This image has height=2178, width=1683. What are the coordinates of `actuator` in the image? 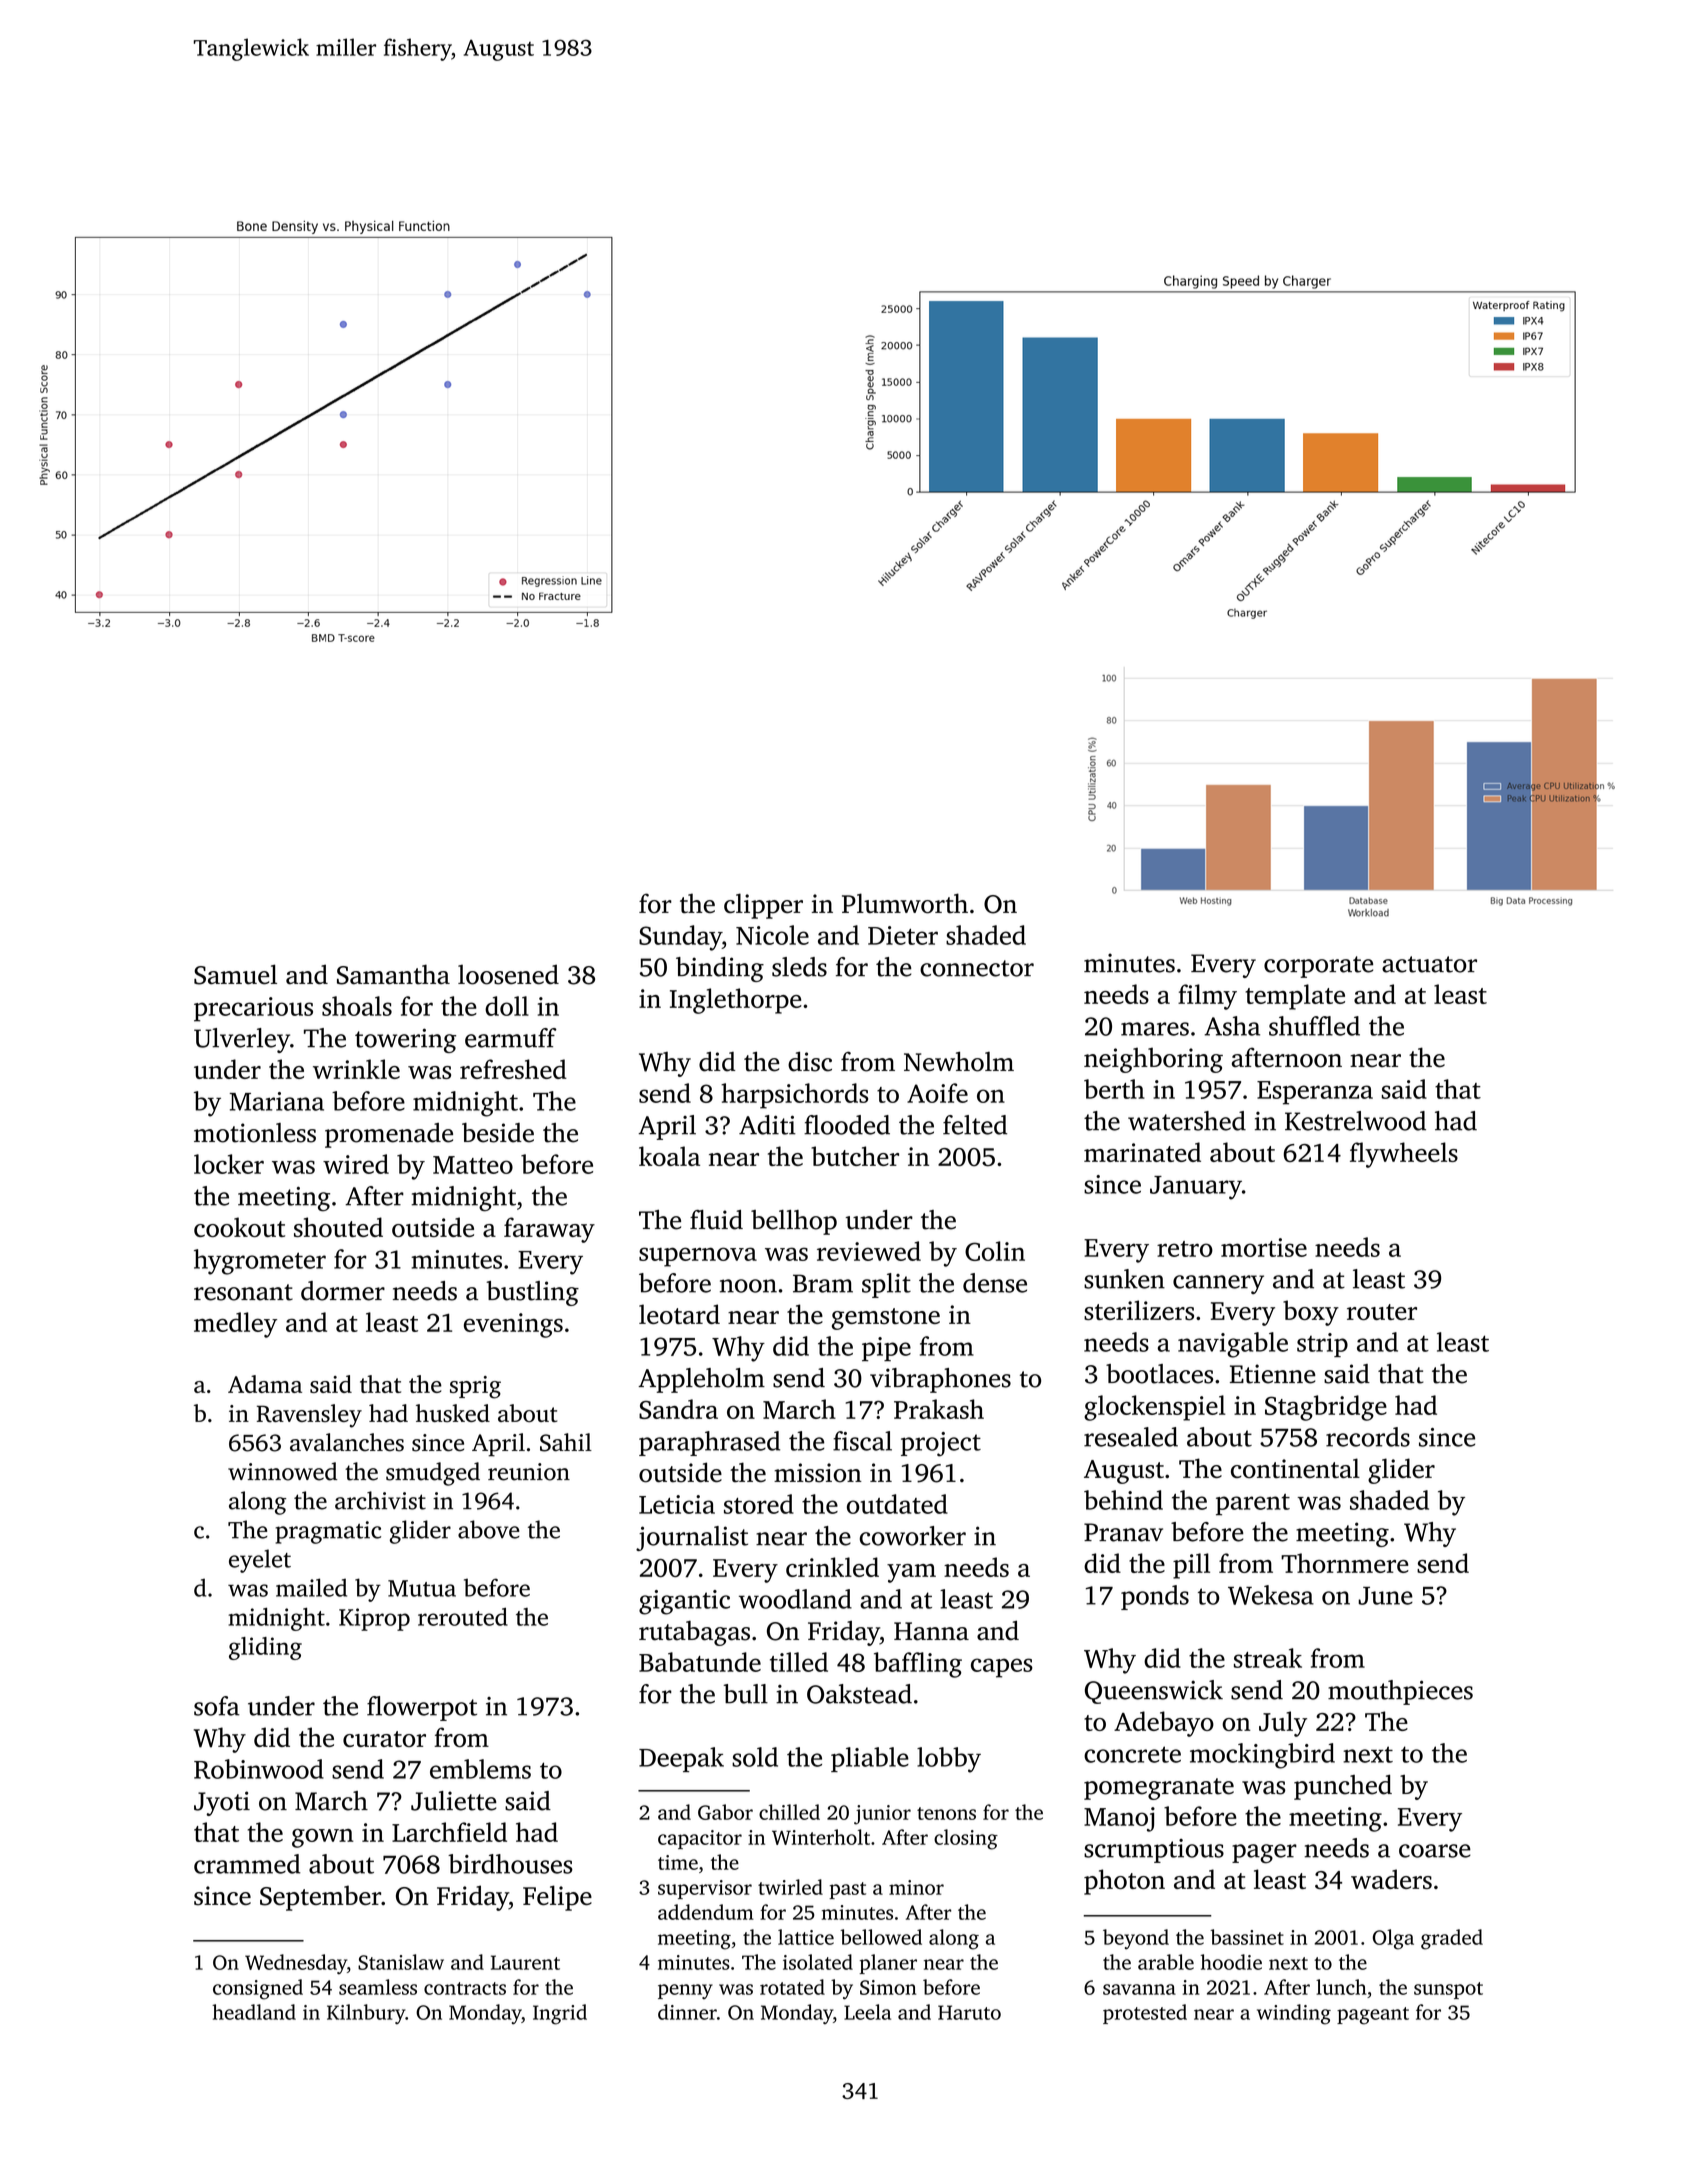 It's located at (1429, 964).
